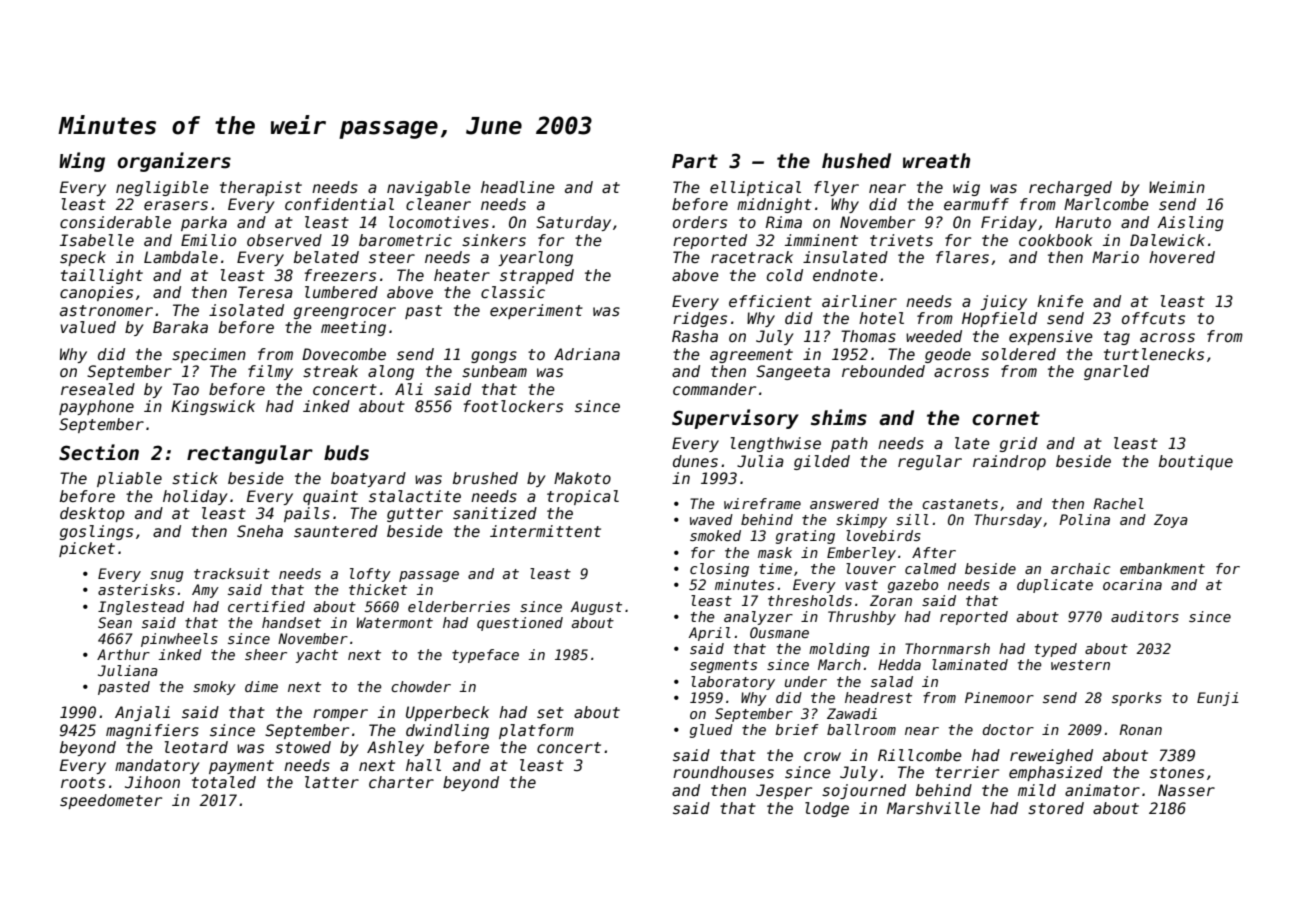  What do you see at coordinates (111, 801) in the screenshot?
I see `speedometer` at bounding box center [111, 801].
